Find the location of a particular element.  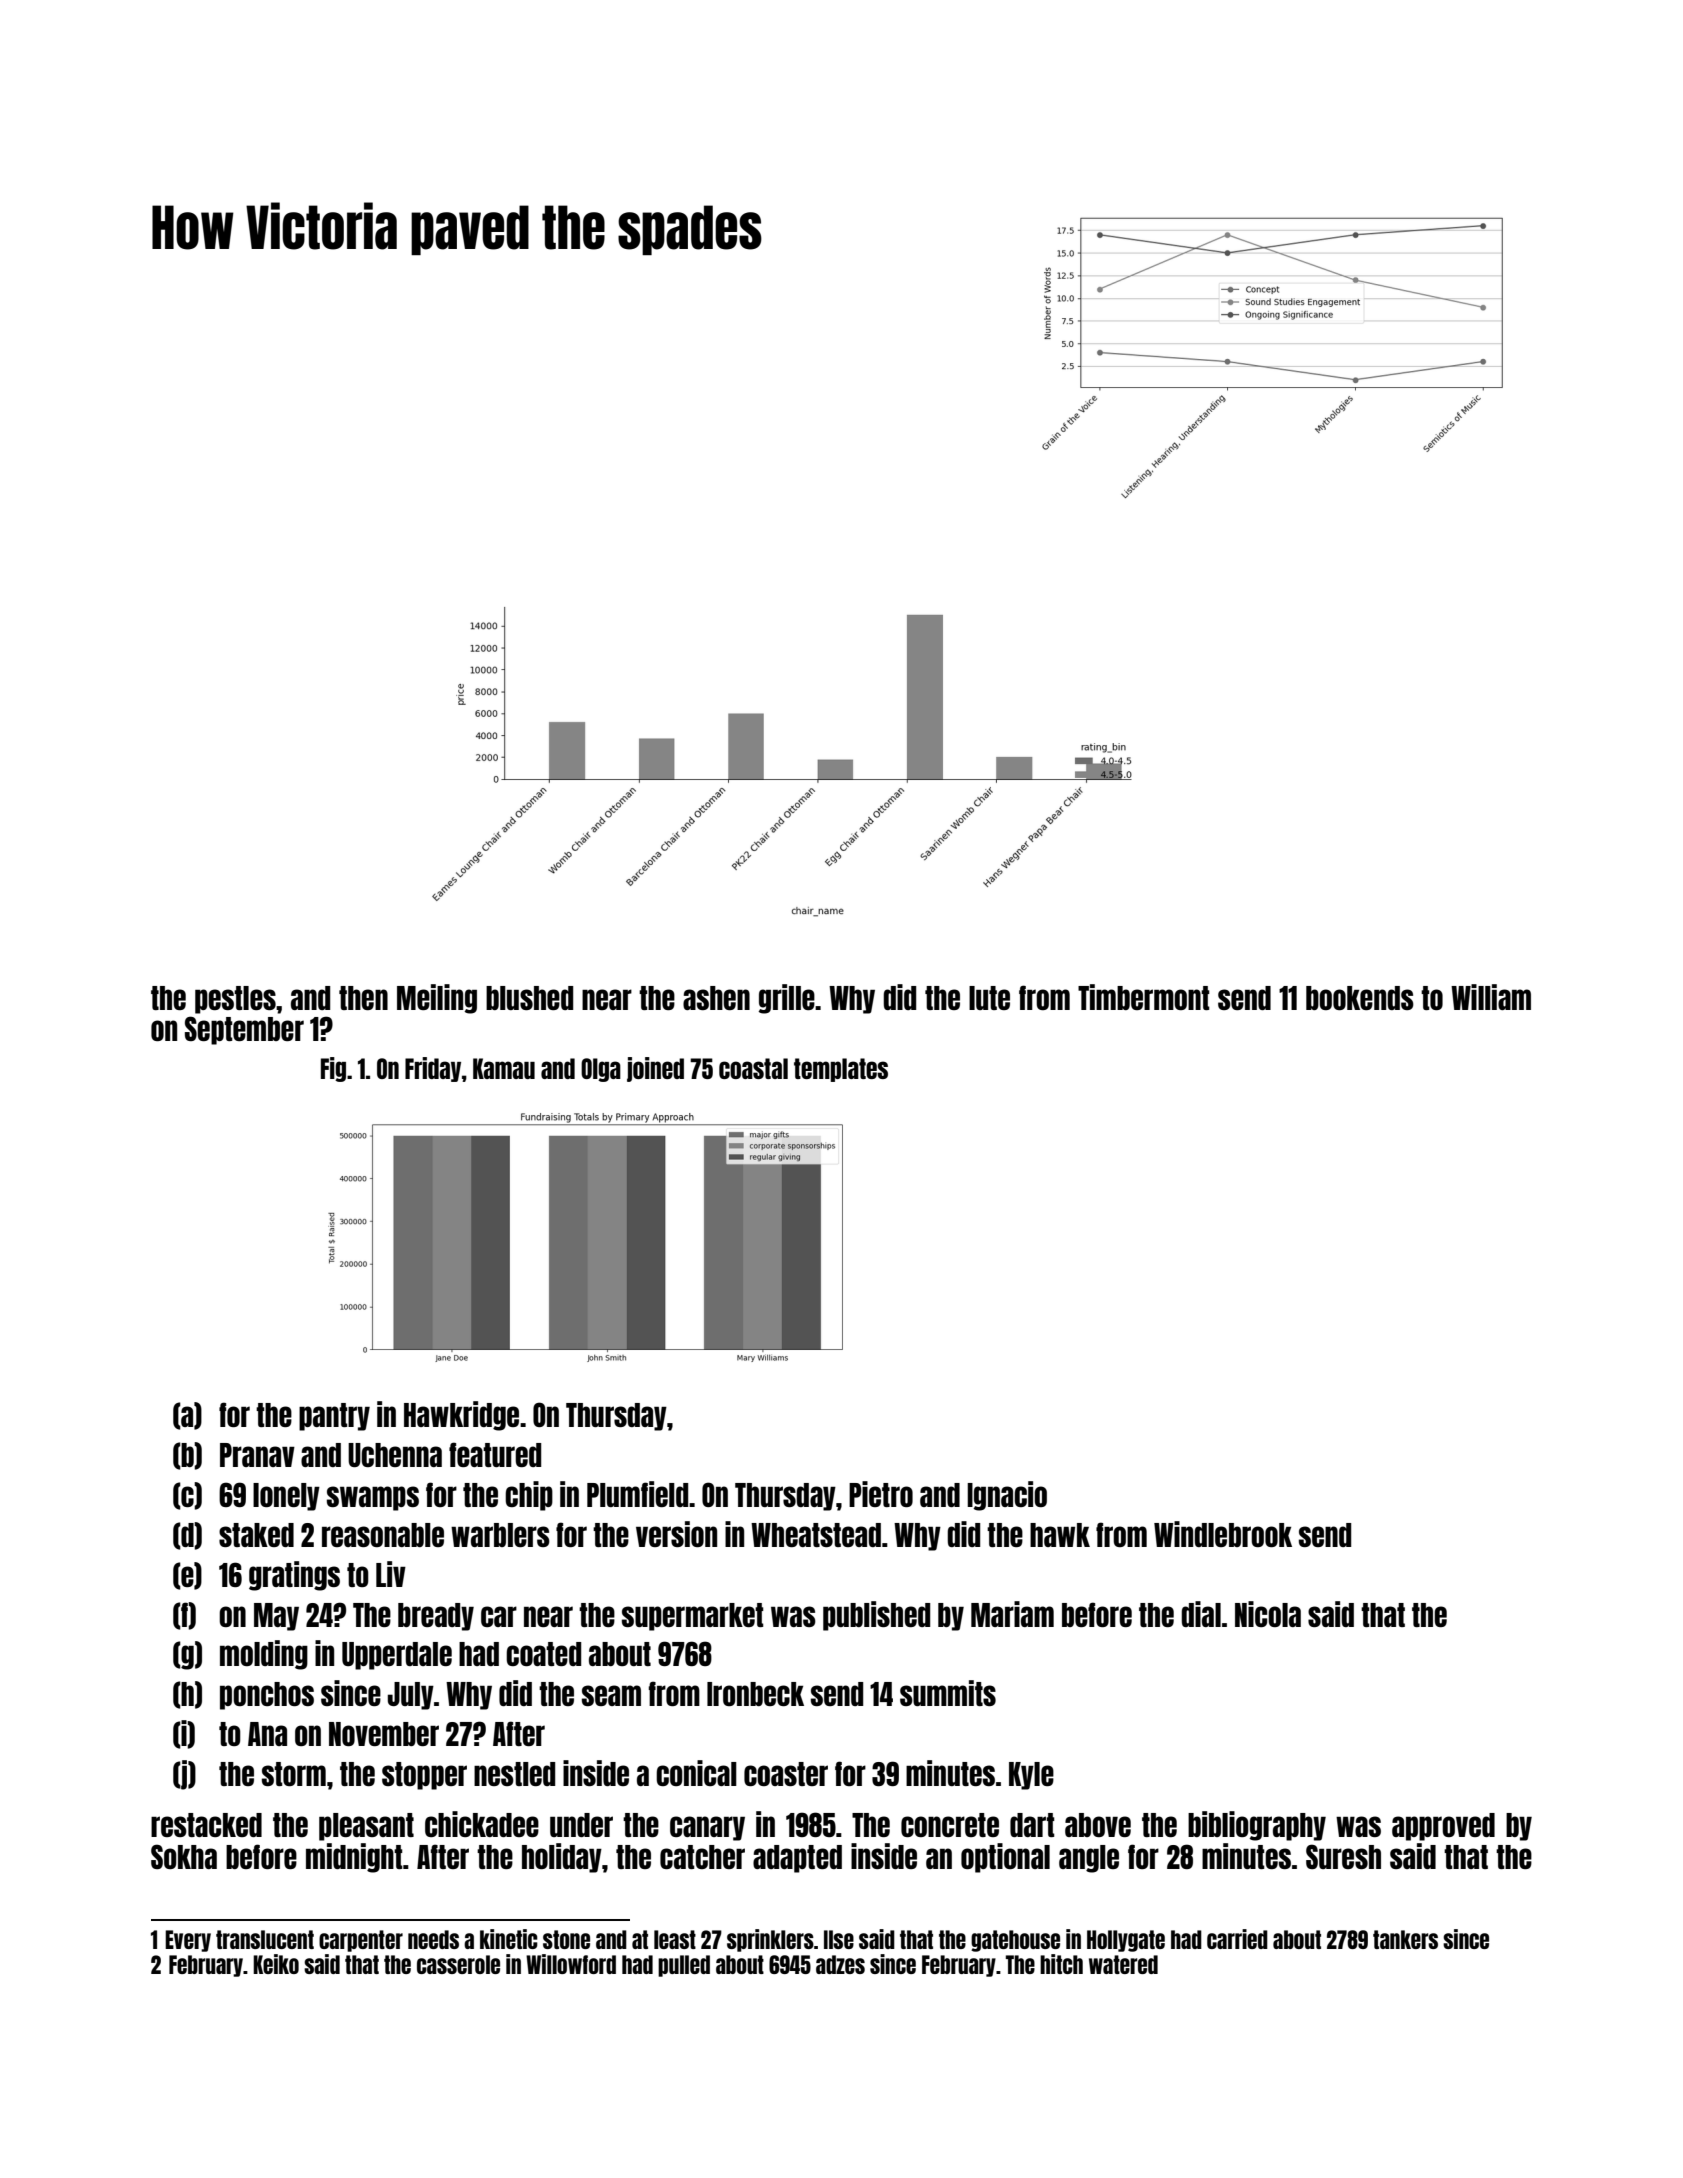

Pietro is located at coordinates (881, 1494).
